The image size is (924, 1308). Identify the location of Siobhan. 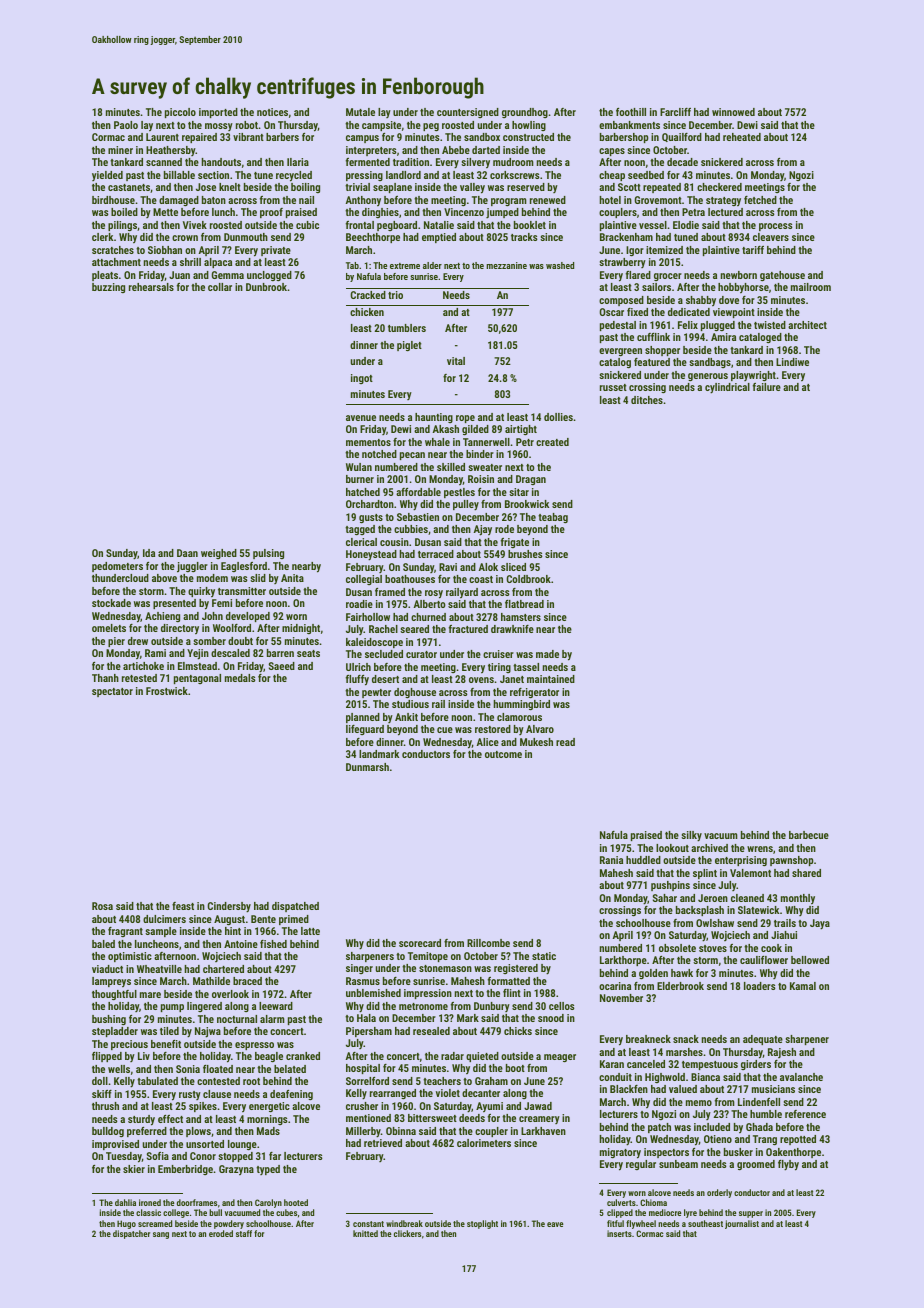
(165, 250).
